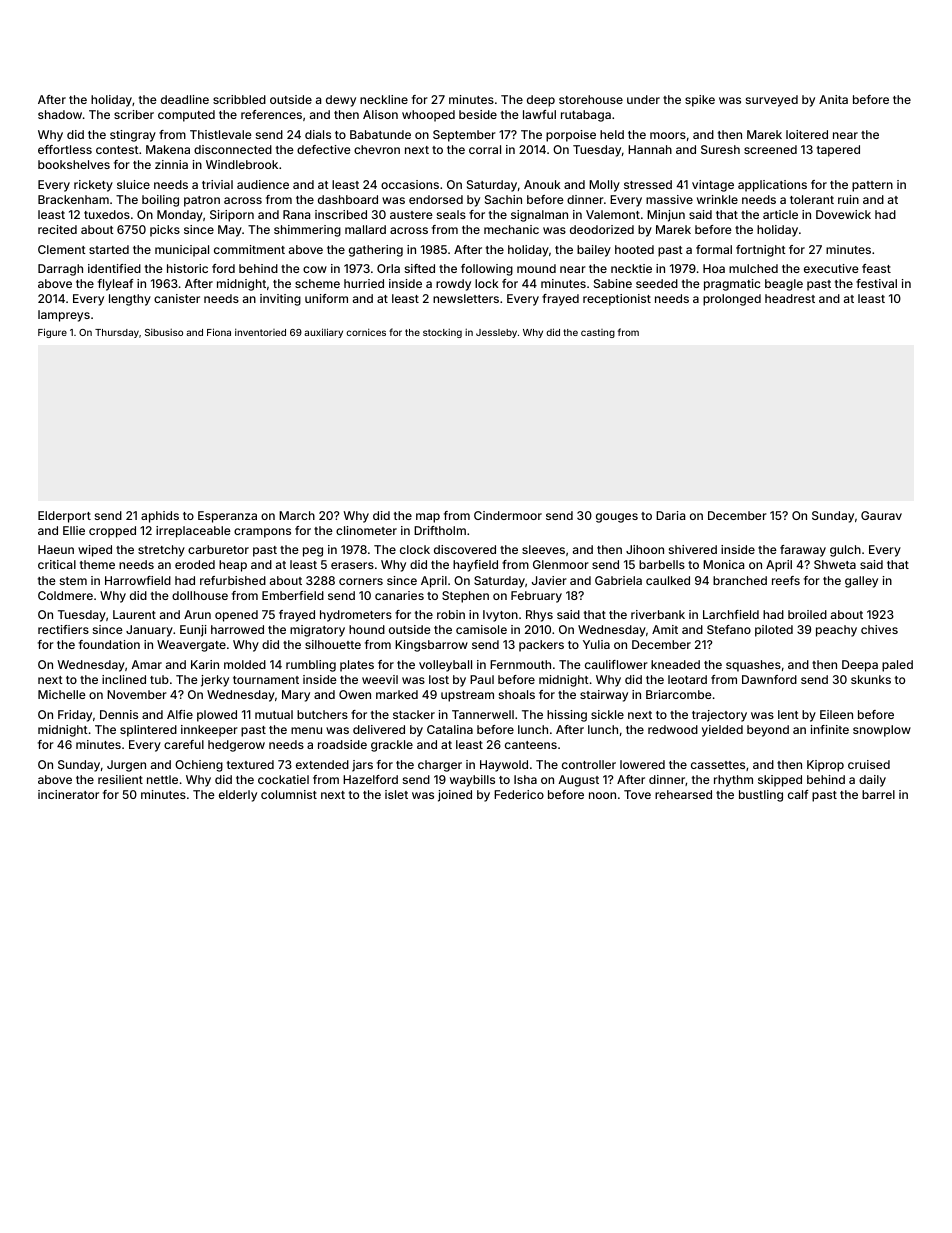 This image has height=1233, width=952. I want to click on corners, so click(361, 581).
